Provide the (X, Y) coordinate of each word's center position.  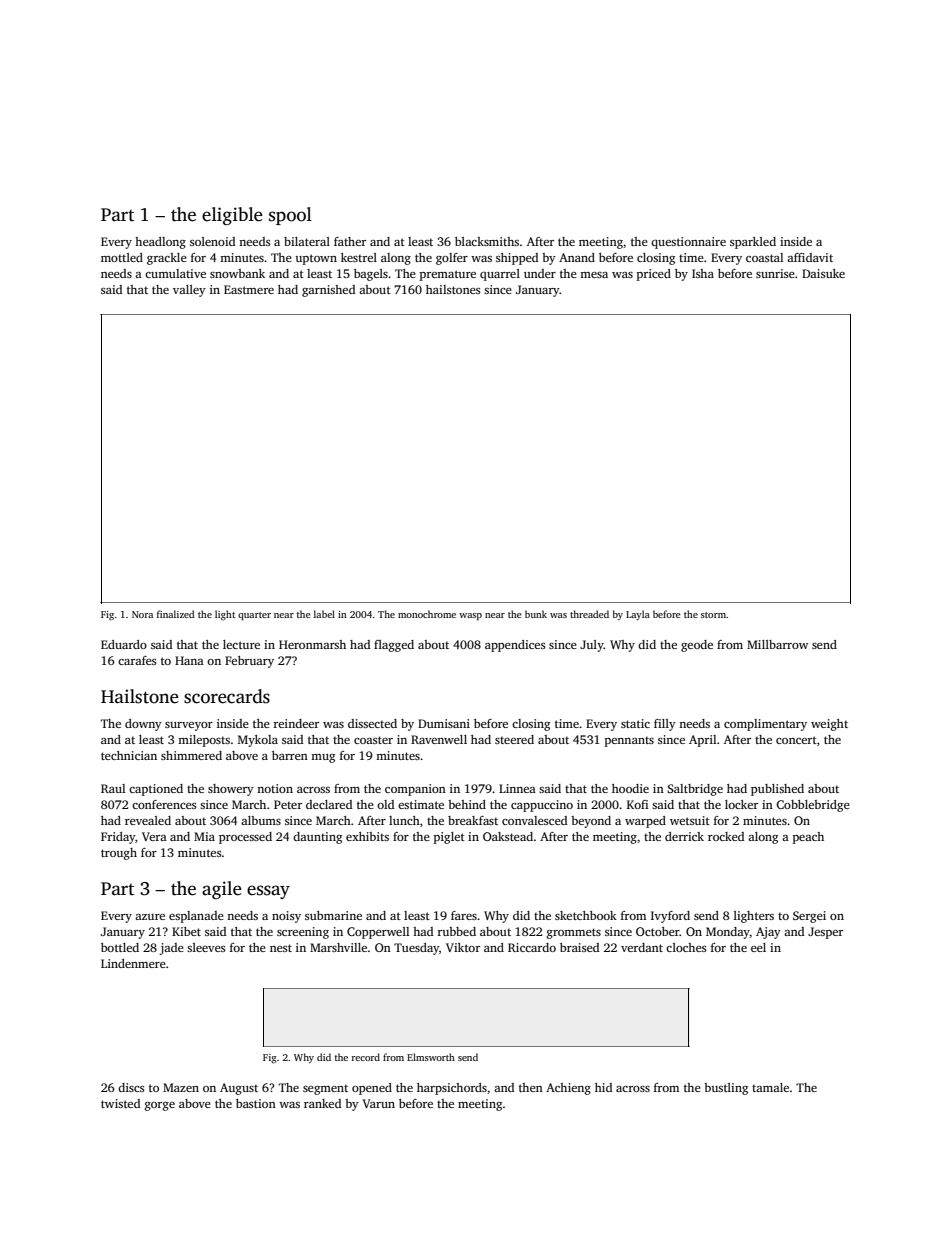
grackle (167, 259)
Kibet (186, 931)
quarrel (500, 275)
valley (189, 291)
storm (713, 615)
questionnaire (688, 243)
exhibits (367, 836)
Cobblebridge (813, 806)
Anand (577, 257)
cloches (686, 947)
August (239, 1089)
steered (514, 739)
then (531, 1087)
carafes (137, 660)
